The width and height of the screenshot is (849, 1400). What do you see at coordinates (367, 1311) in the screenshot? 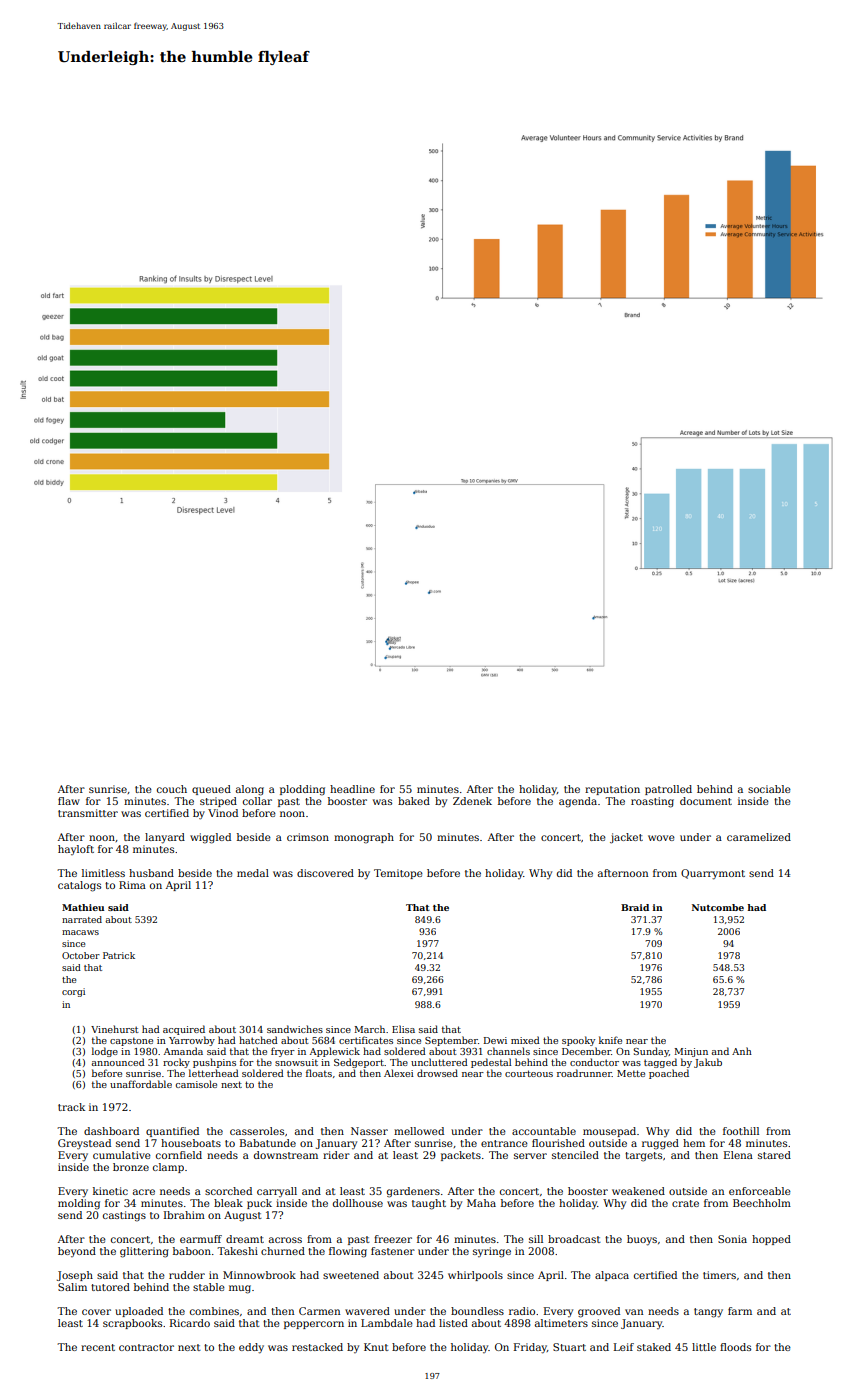
I see `wavered` at bounding box center [367, 1311].
